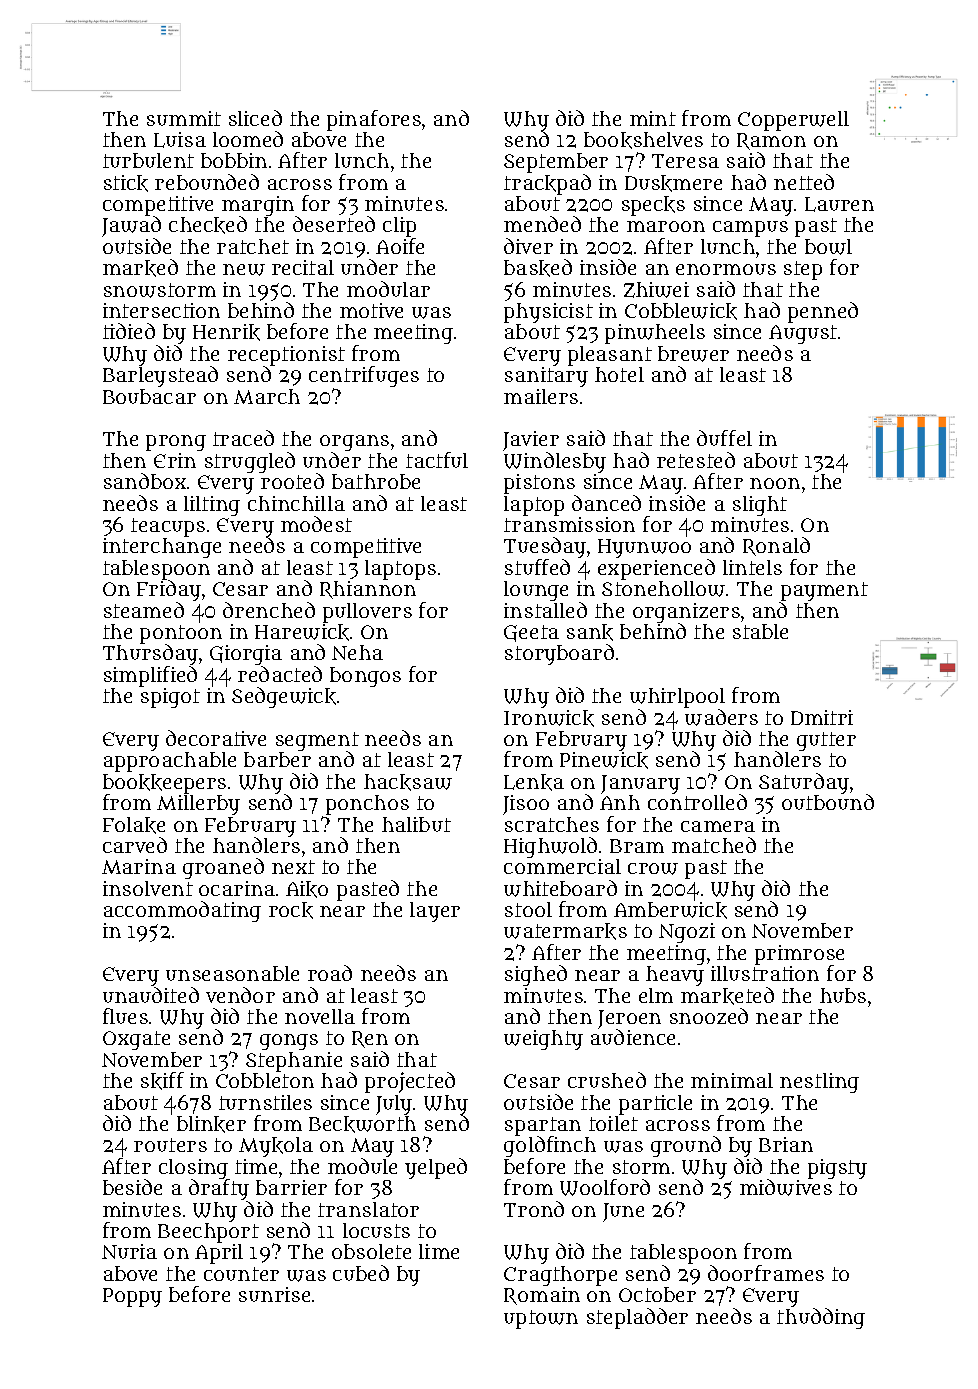  Describe the element at coordinates (839, 204) in the image. I see `Lauren` at that location.
